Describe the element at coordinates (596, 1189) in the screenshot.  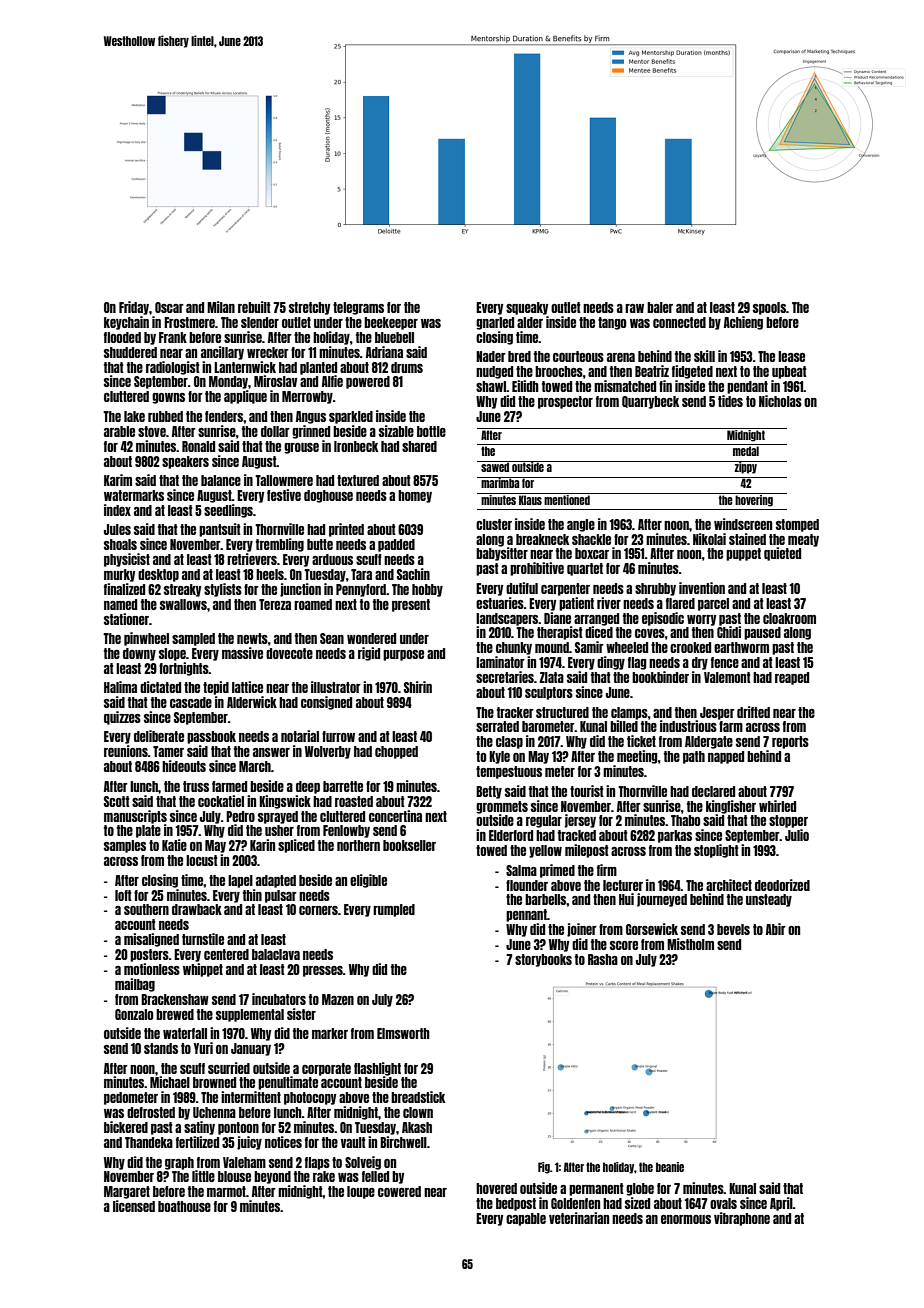
I see `permanent` at that location.
